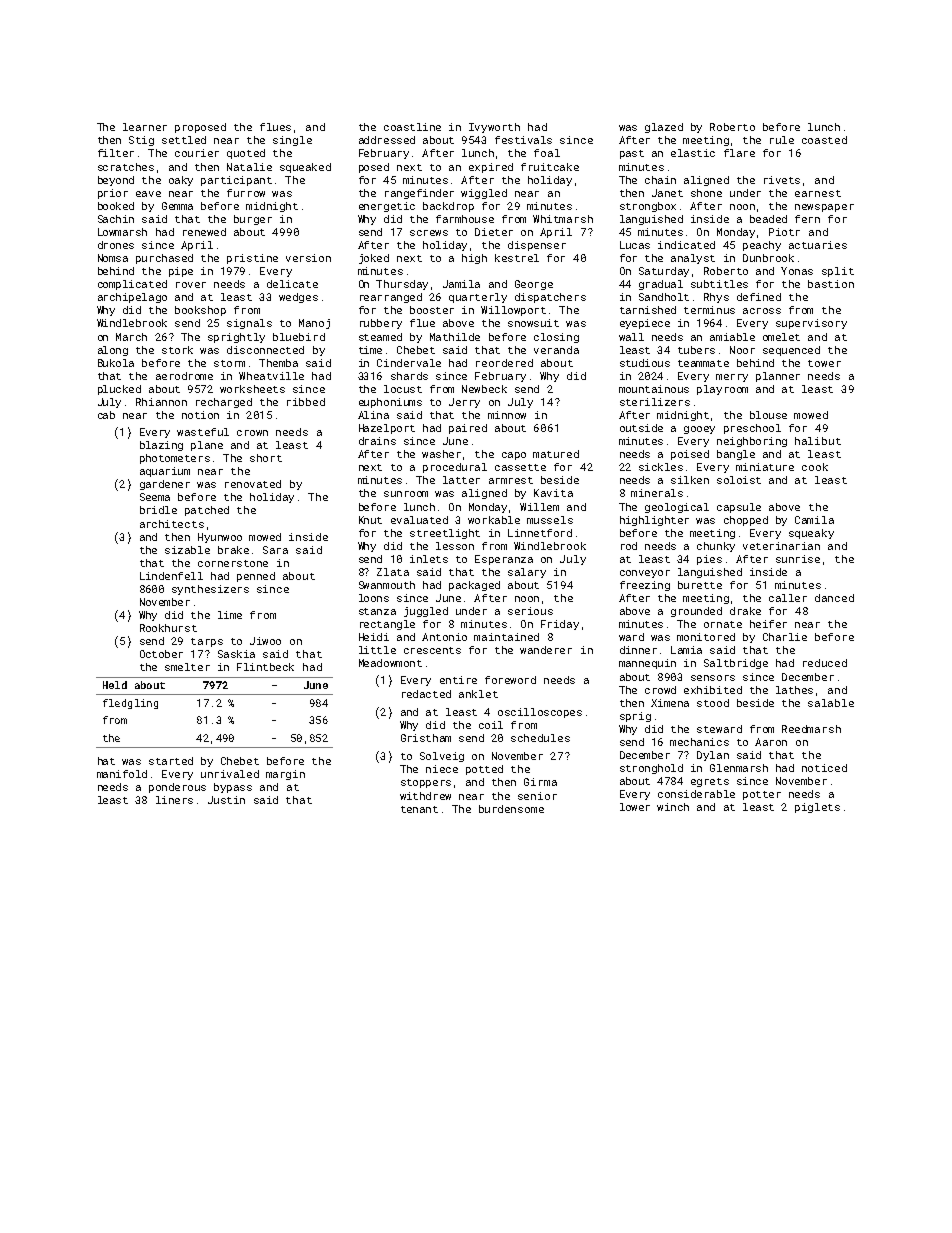  I want to click on inlets, so click(429, 559).
